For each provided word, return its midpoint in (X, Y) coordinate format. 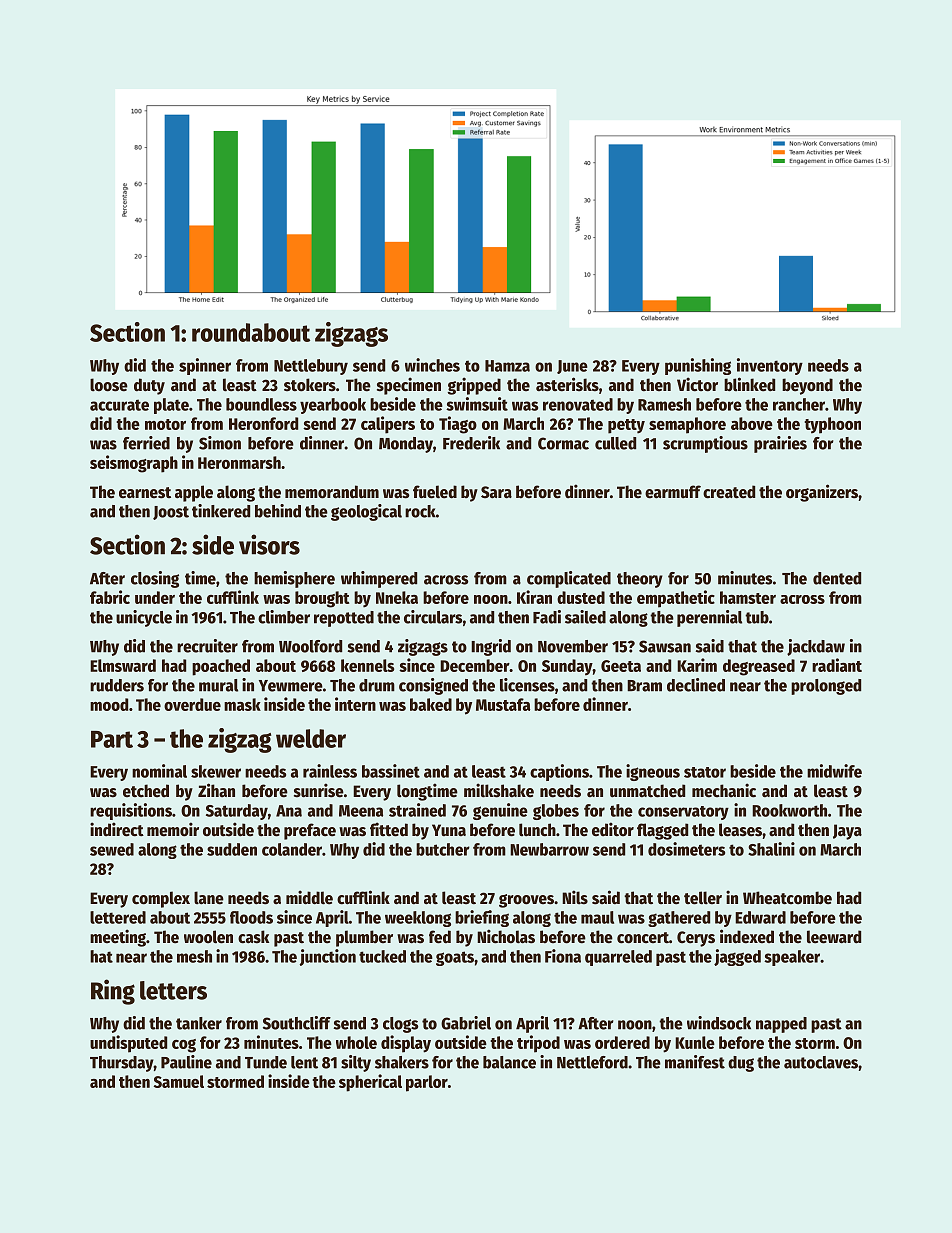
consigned (433, 686)
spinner (205, 366)
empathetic (676, 599)
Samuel (179, 1081)
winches (432, 365)
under (155, 597)
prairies (780, 444)
